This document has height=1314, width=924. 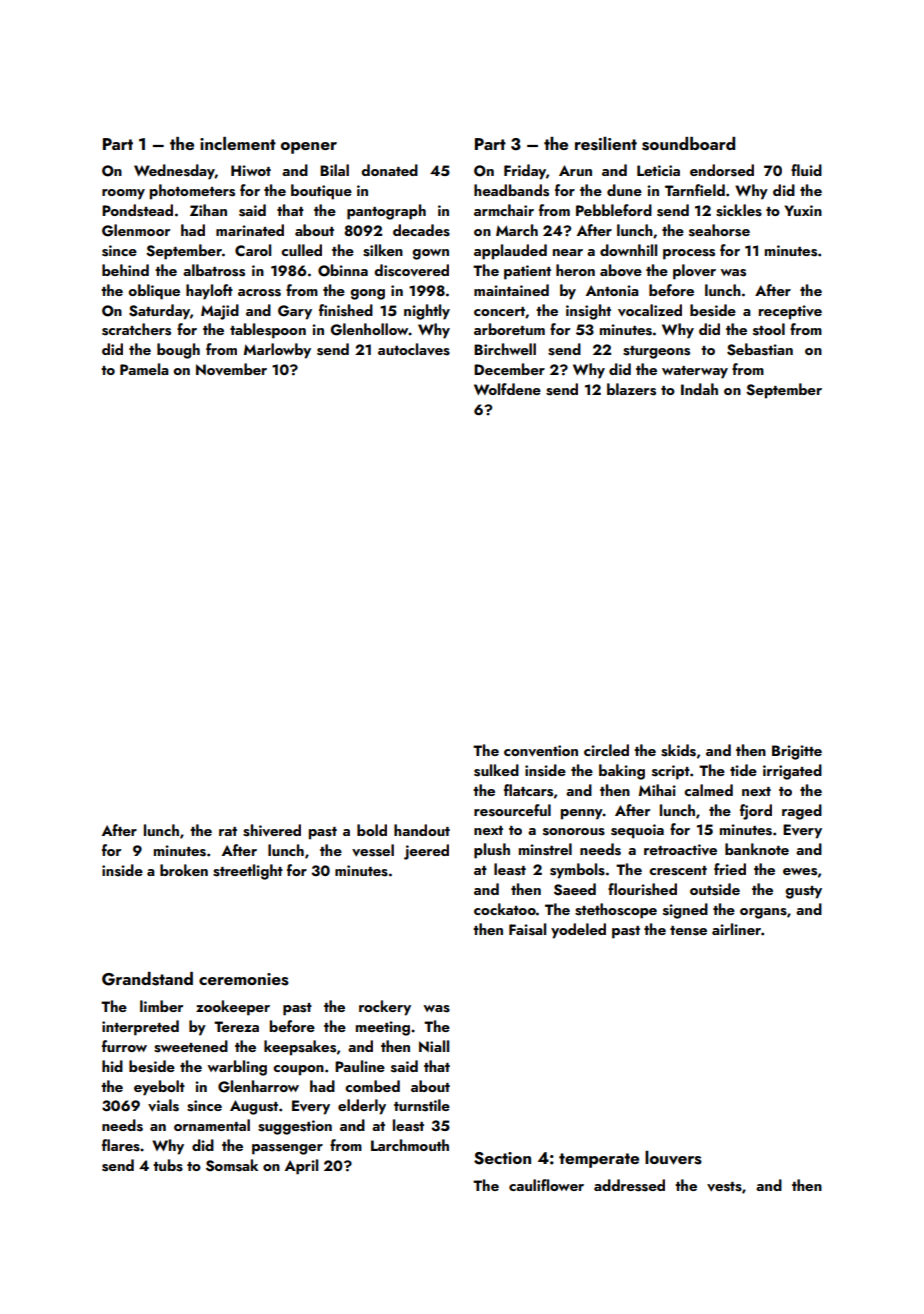 What do you see at coordinates (688, 144) in the document?
I see `soundboard` at bounding box center [688, 144].
